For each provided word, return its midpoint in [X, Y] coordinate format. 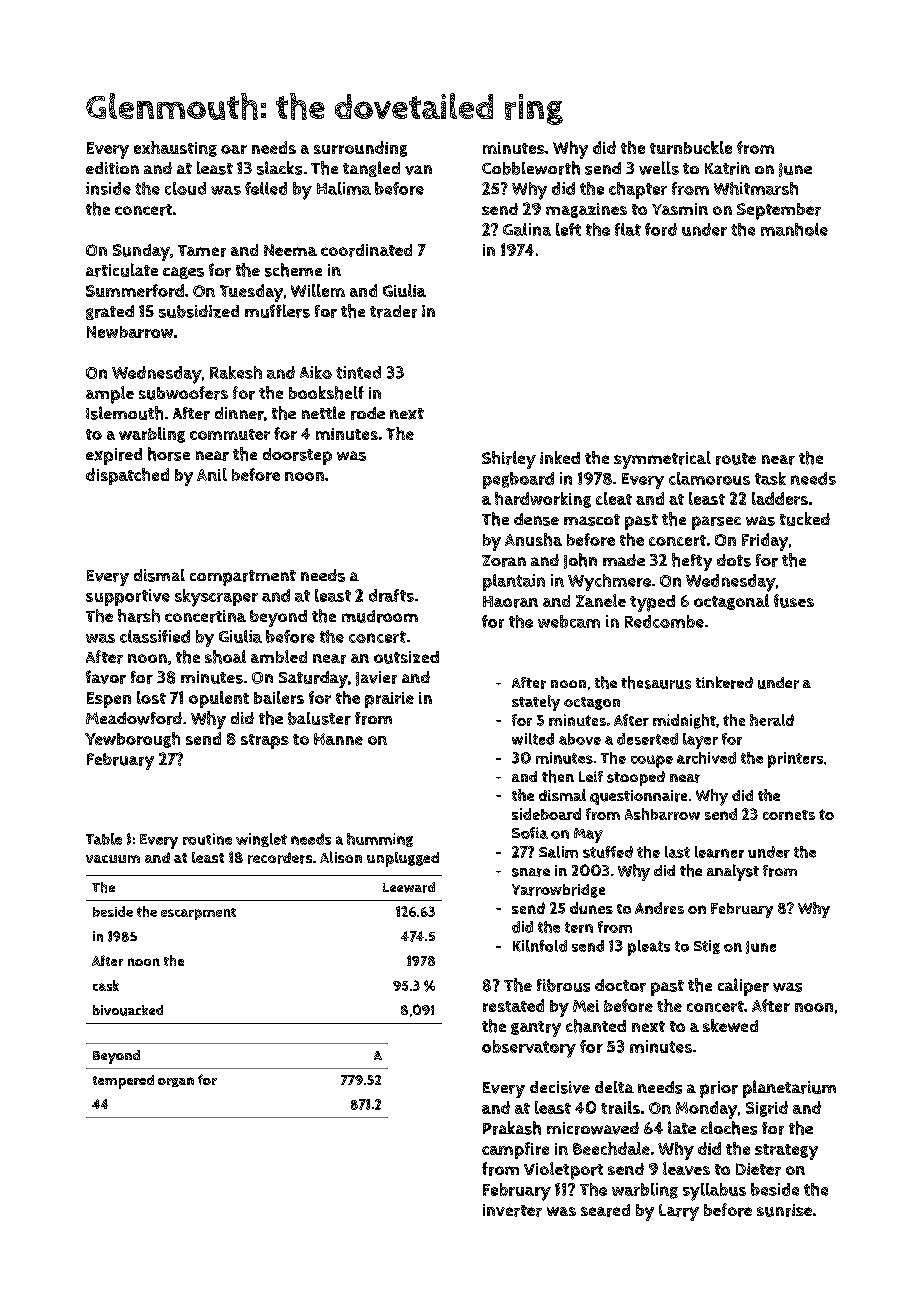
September [779, 211]
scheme [293, 270]
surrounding [360, 149]
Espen [109, 700]
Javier [376, 678]
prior [719, 1089]
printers [795, 760]
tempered [123, 1082]
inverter [512, 1210]
